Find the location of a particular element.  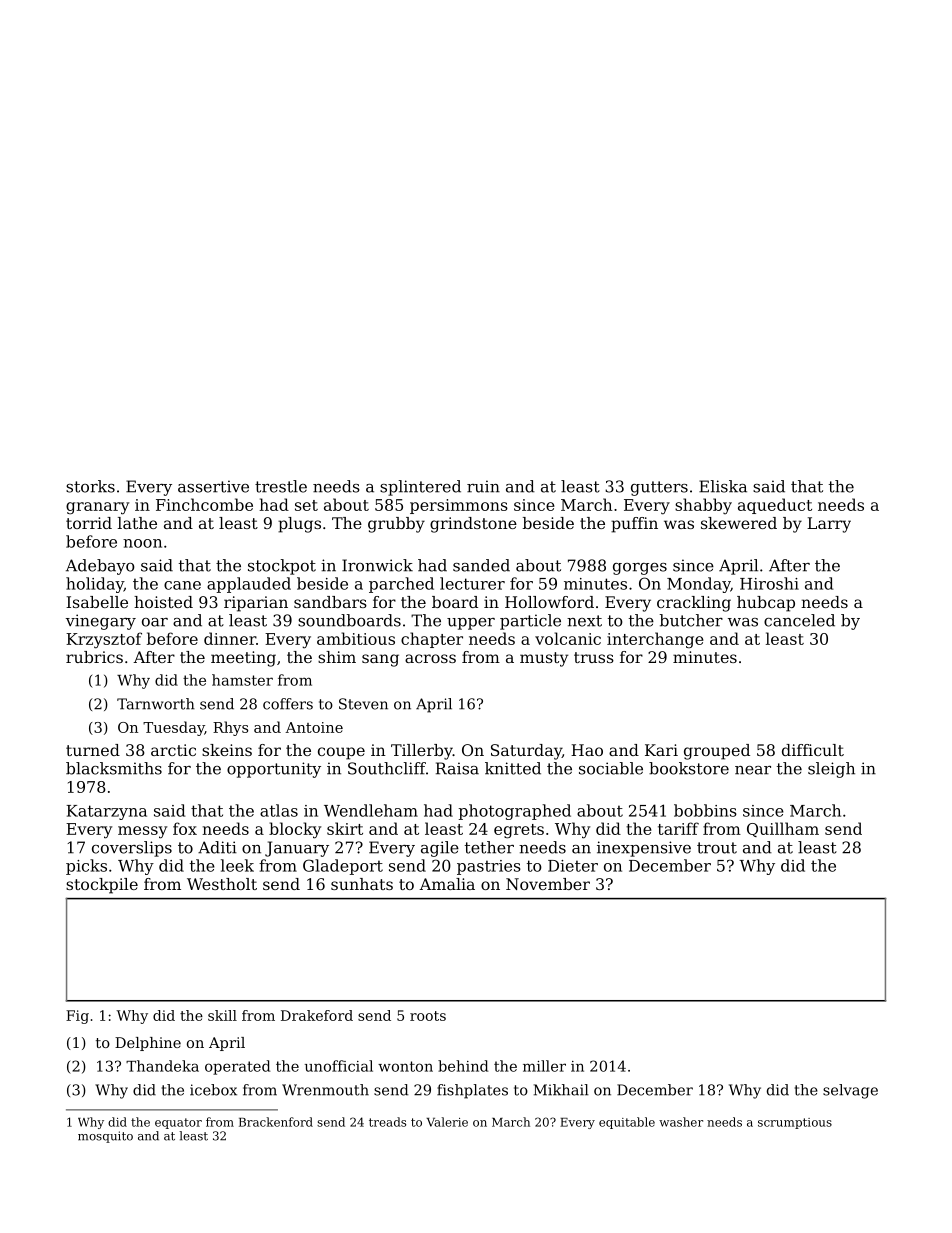

bobbins is located at coordinates (705, 810).
